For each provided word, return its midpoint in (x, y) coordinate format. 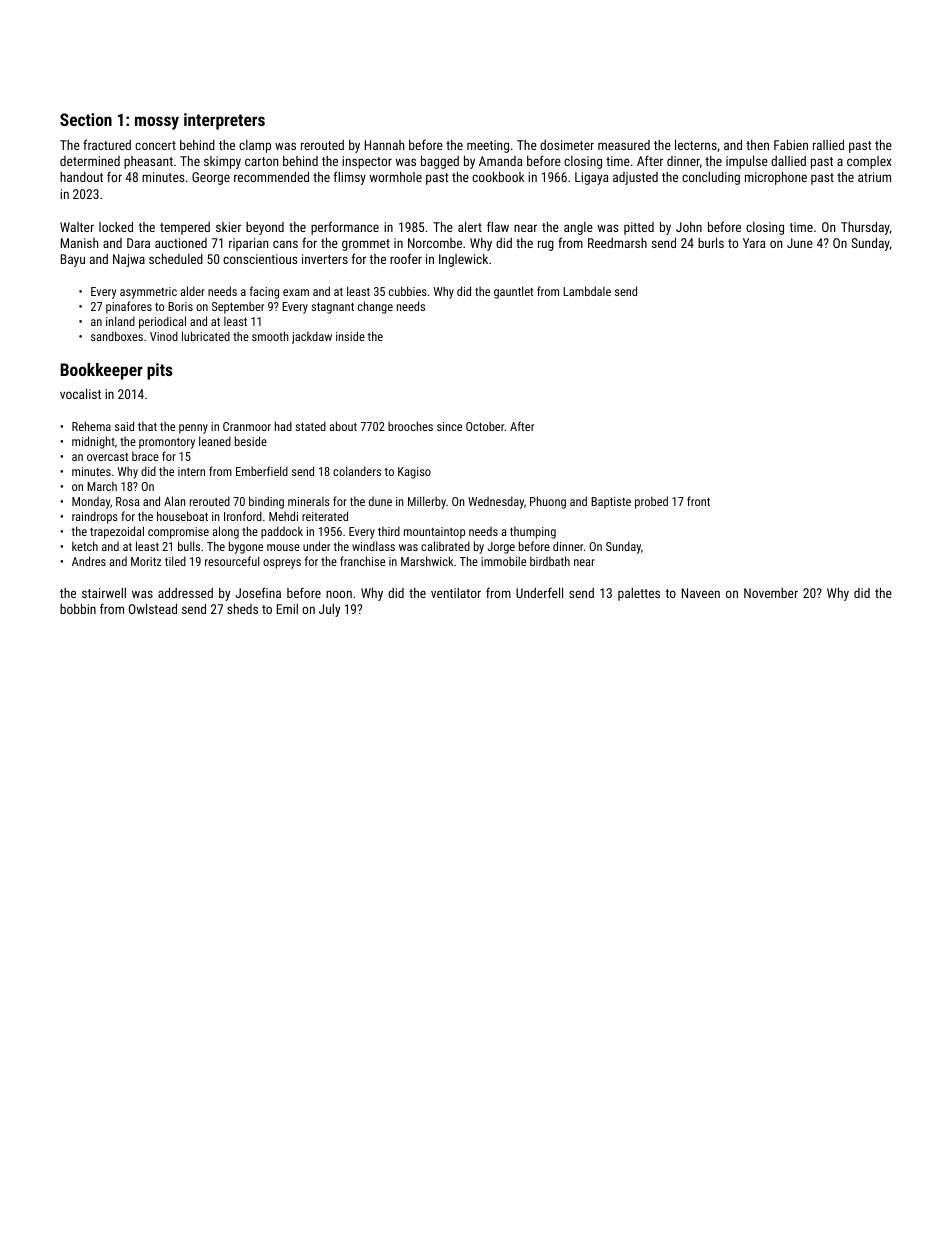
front (698, 501)
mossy (157, 123)
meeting (488, 146)
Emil (287, 609)
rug (546, 245)
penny (193, 429)
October (485, 426)
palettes (639, 594)
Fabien (791, 145)
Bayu (73, 260)
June (800, 243)
